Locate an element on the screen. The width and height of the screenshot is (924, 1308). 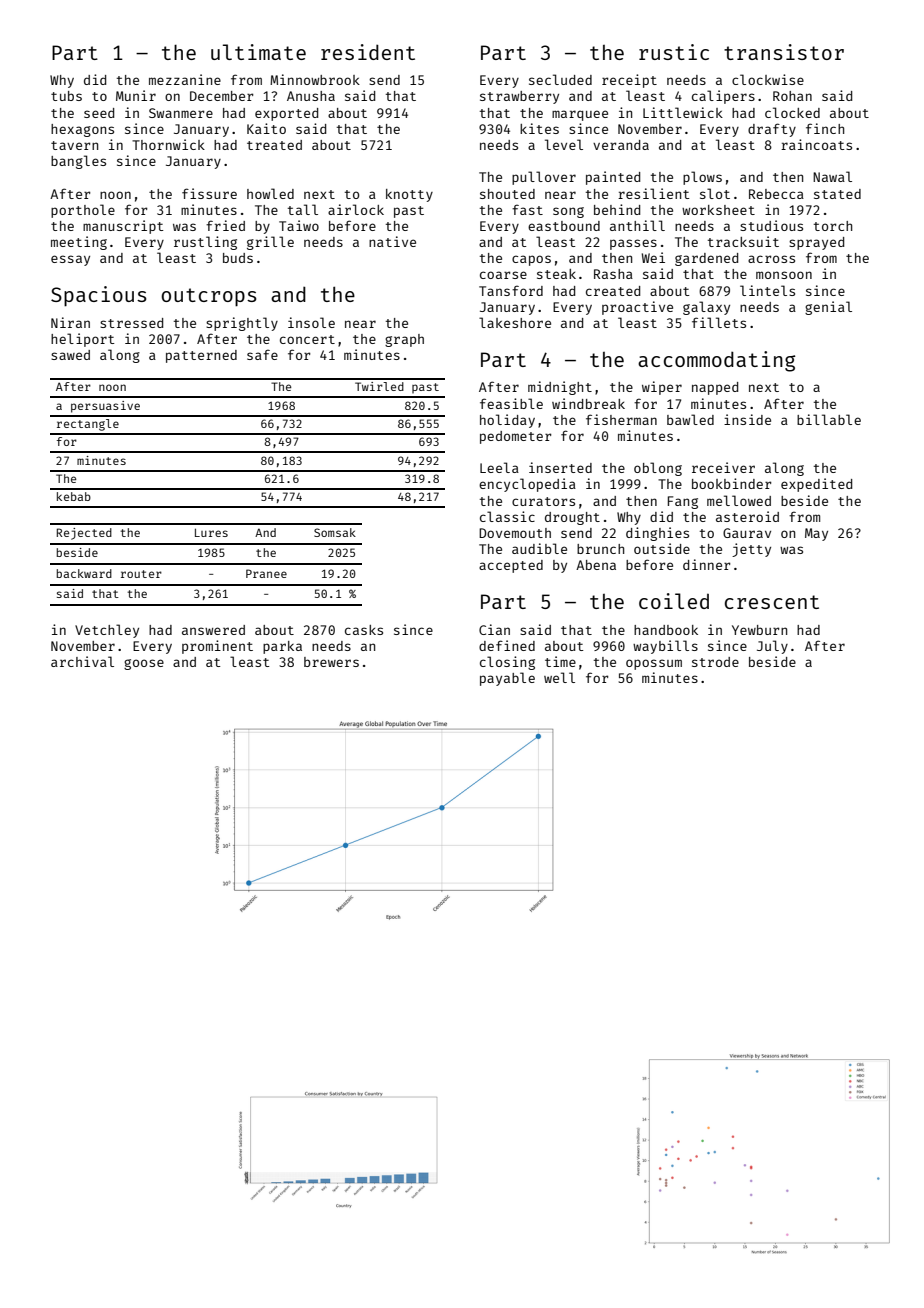
genial is located at coordinates (828, 308).
